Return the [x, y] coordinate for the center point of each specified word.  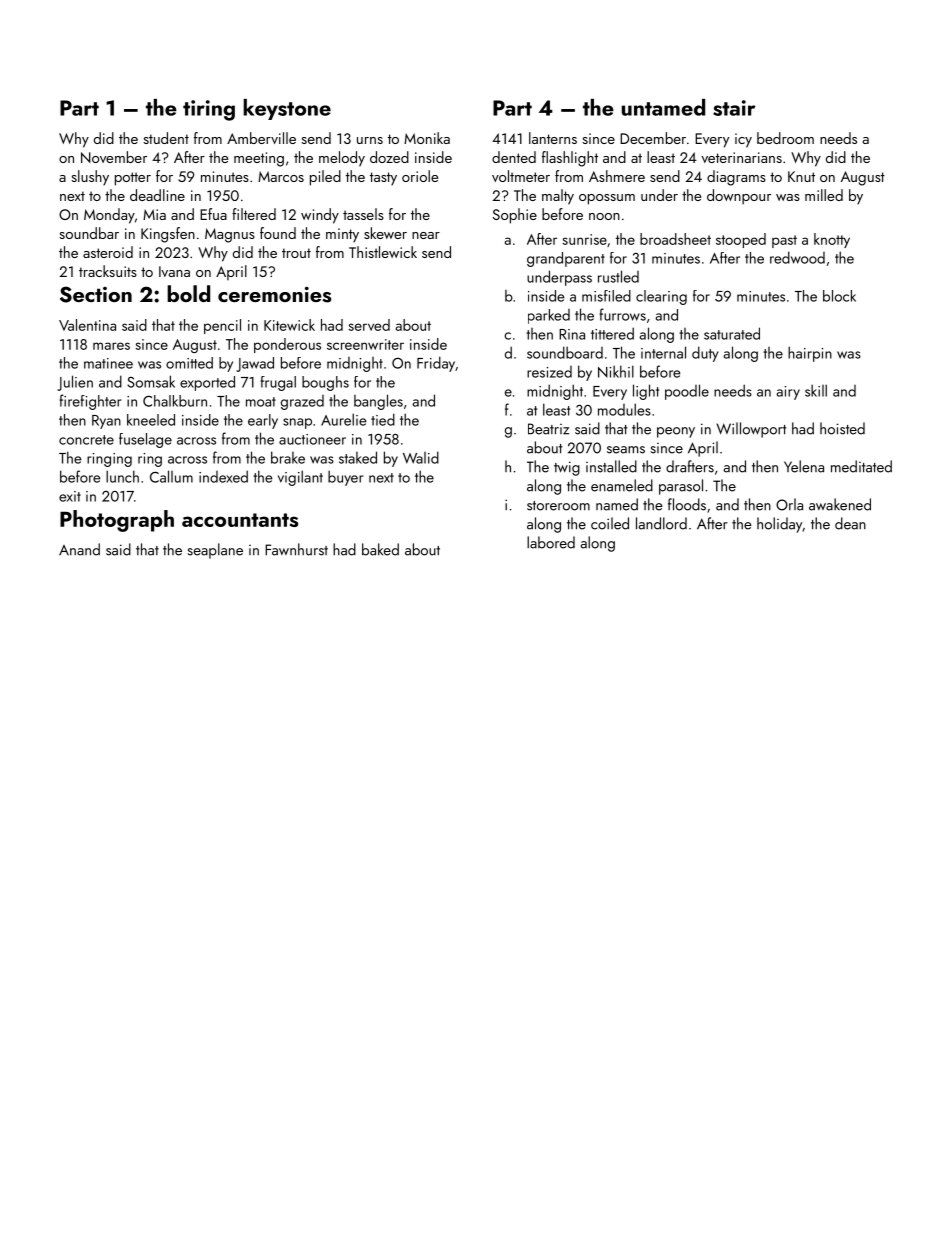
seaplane [215, 551]
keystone [287, 109]
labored [551, 542]
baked [380, 549]
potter [133, 179]
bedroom [785, 138]
